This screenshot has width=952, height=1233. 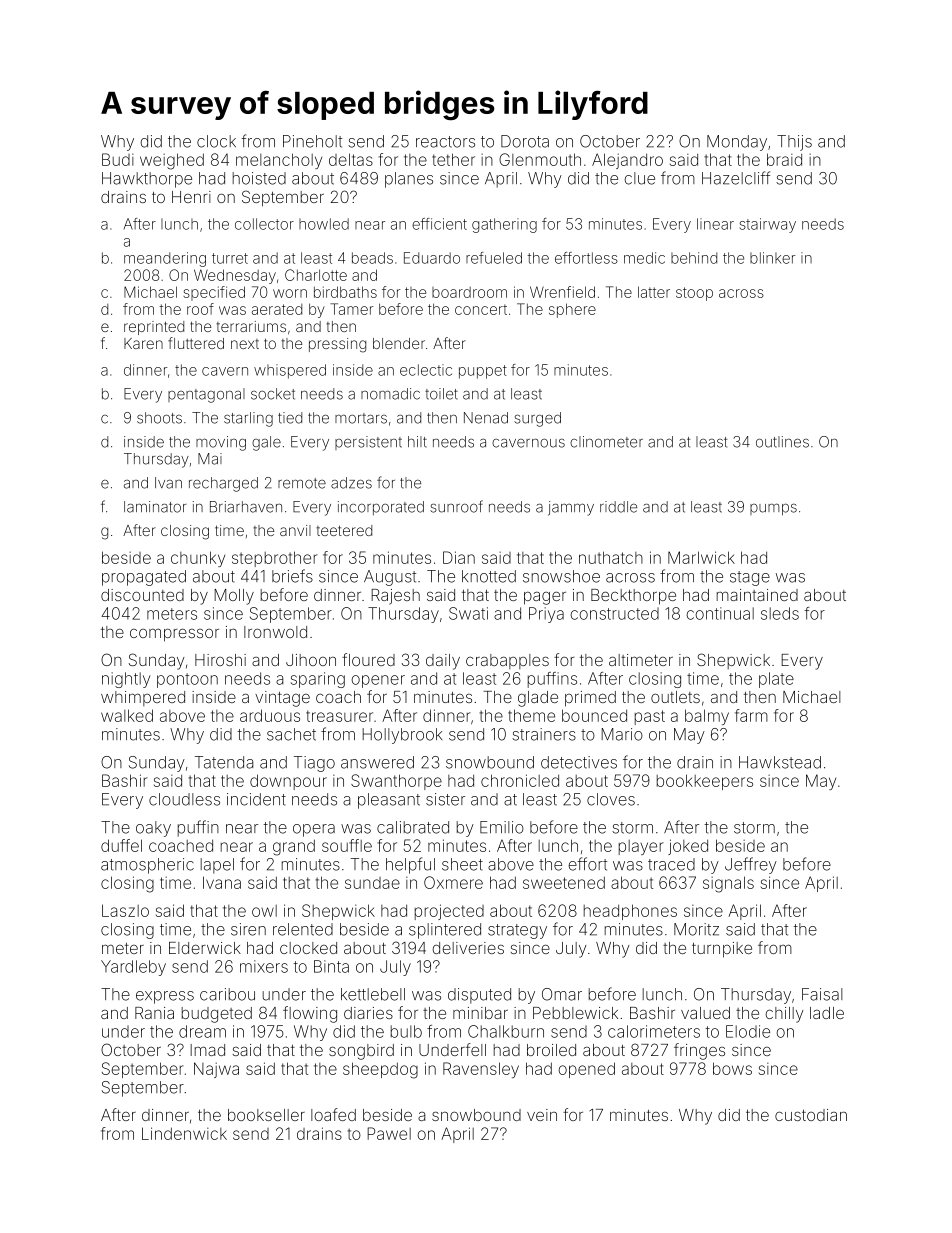 What do you see at coordinates (732, 1068) in the screenshot?
I see `bows` at bounding box center [732, 1068].
